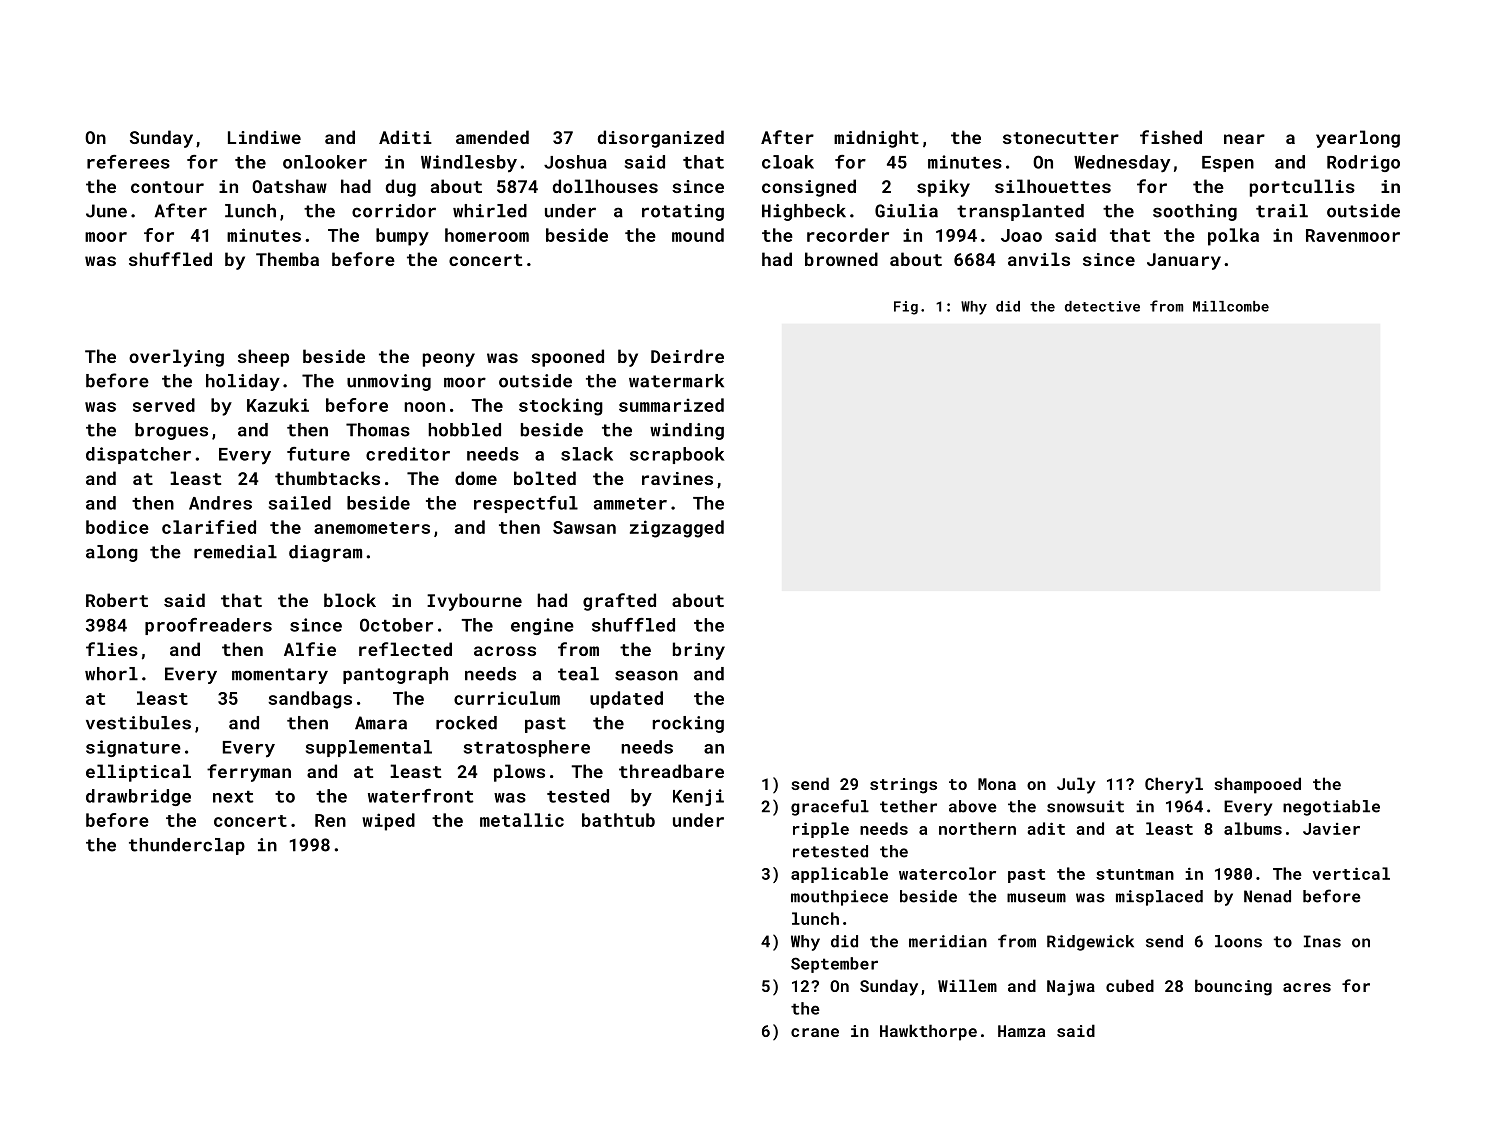 This document has height=1148, width=1486. What do you see at coordinates (264, 137) in the document?
I see `Lindiwe` at bounding box center [264, 137].
